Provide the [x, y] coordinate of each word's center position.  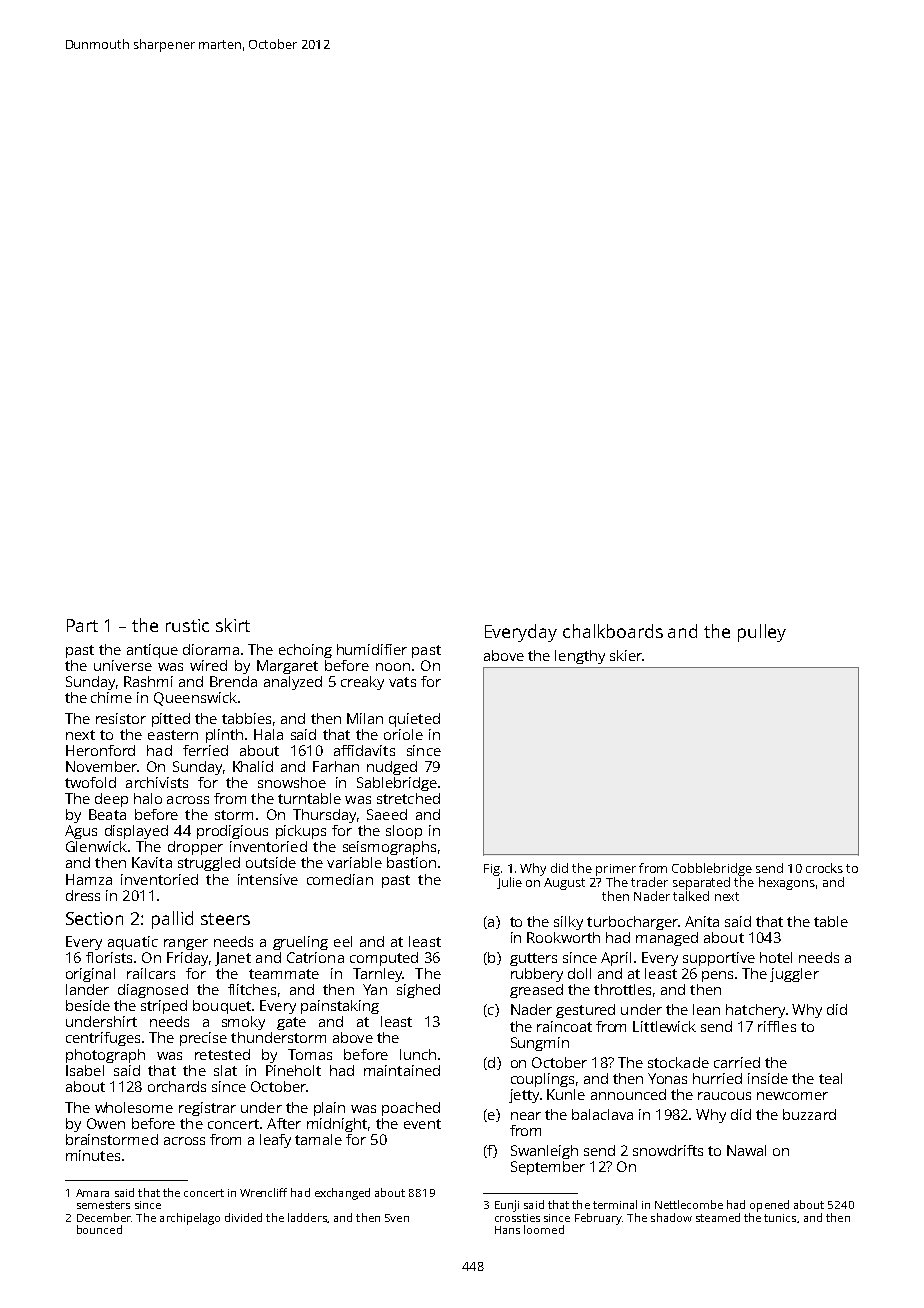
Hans [507, 1230]
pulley [762, 633]
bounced [99, 1229]
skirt [233, 625]
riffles [777, 1026]
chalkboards [613, 631]
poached [411, 1109]
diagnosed [153, 991]
